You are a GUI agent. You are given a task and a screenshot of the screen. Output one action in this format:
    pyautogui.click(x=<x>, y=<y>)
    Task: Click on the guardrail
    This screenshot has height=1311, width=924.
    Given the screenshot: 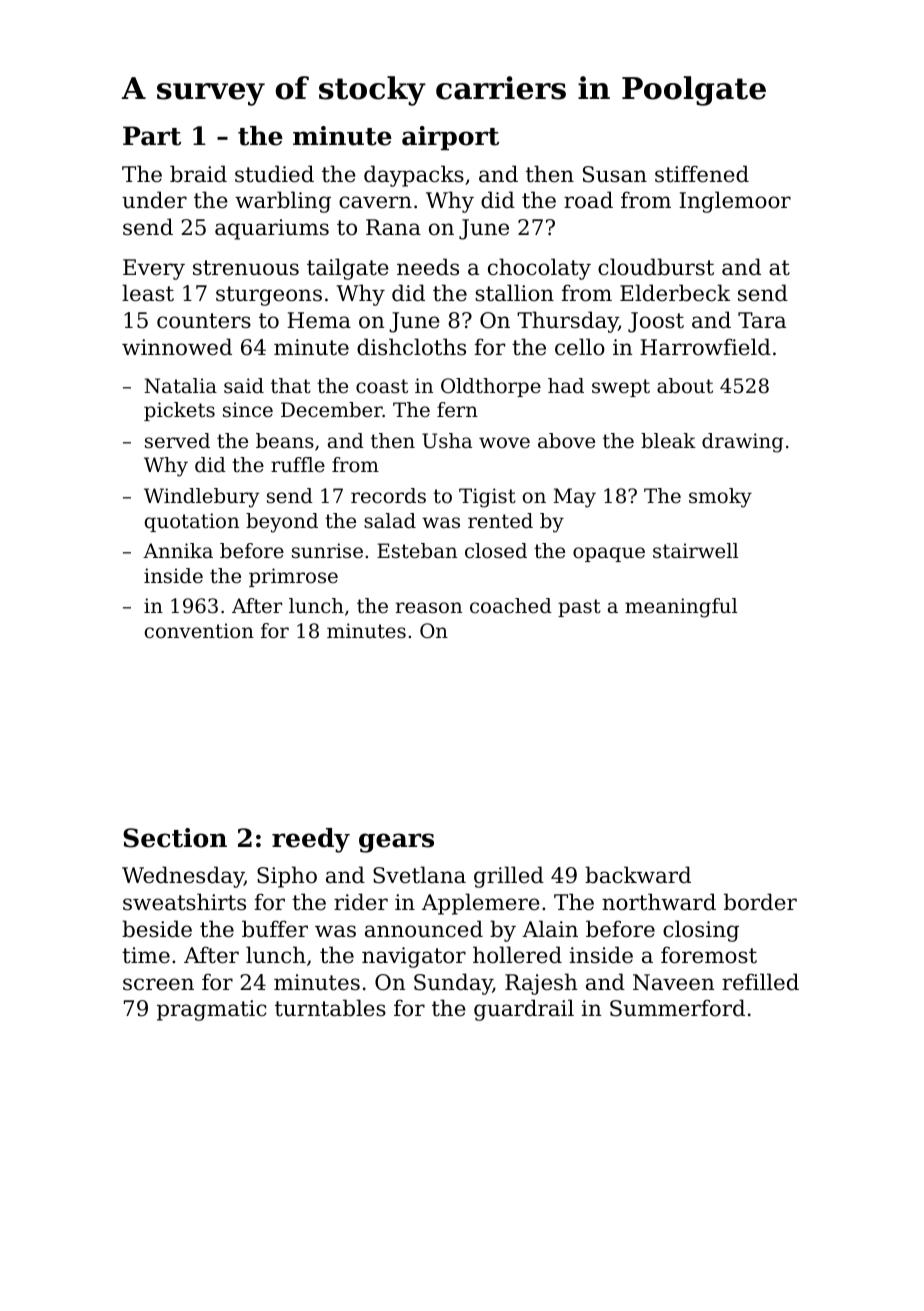 What is the action you would take?
    pyautogui.click(x=524, y=1010)
